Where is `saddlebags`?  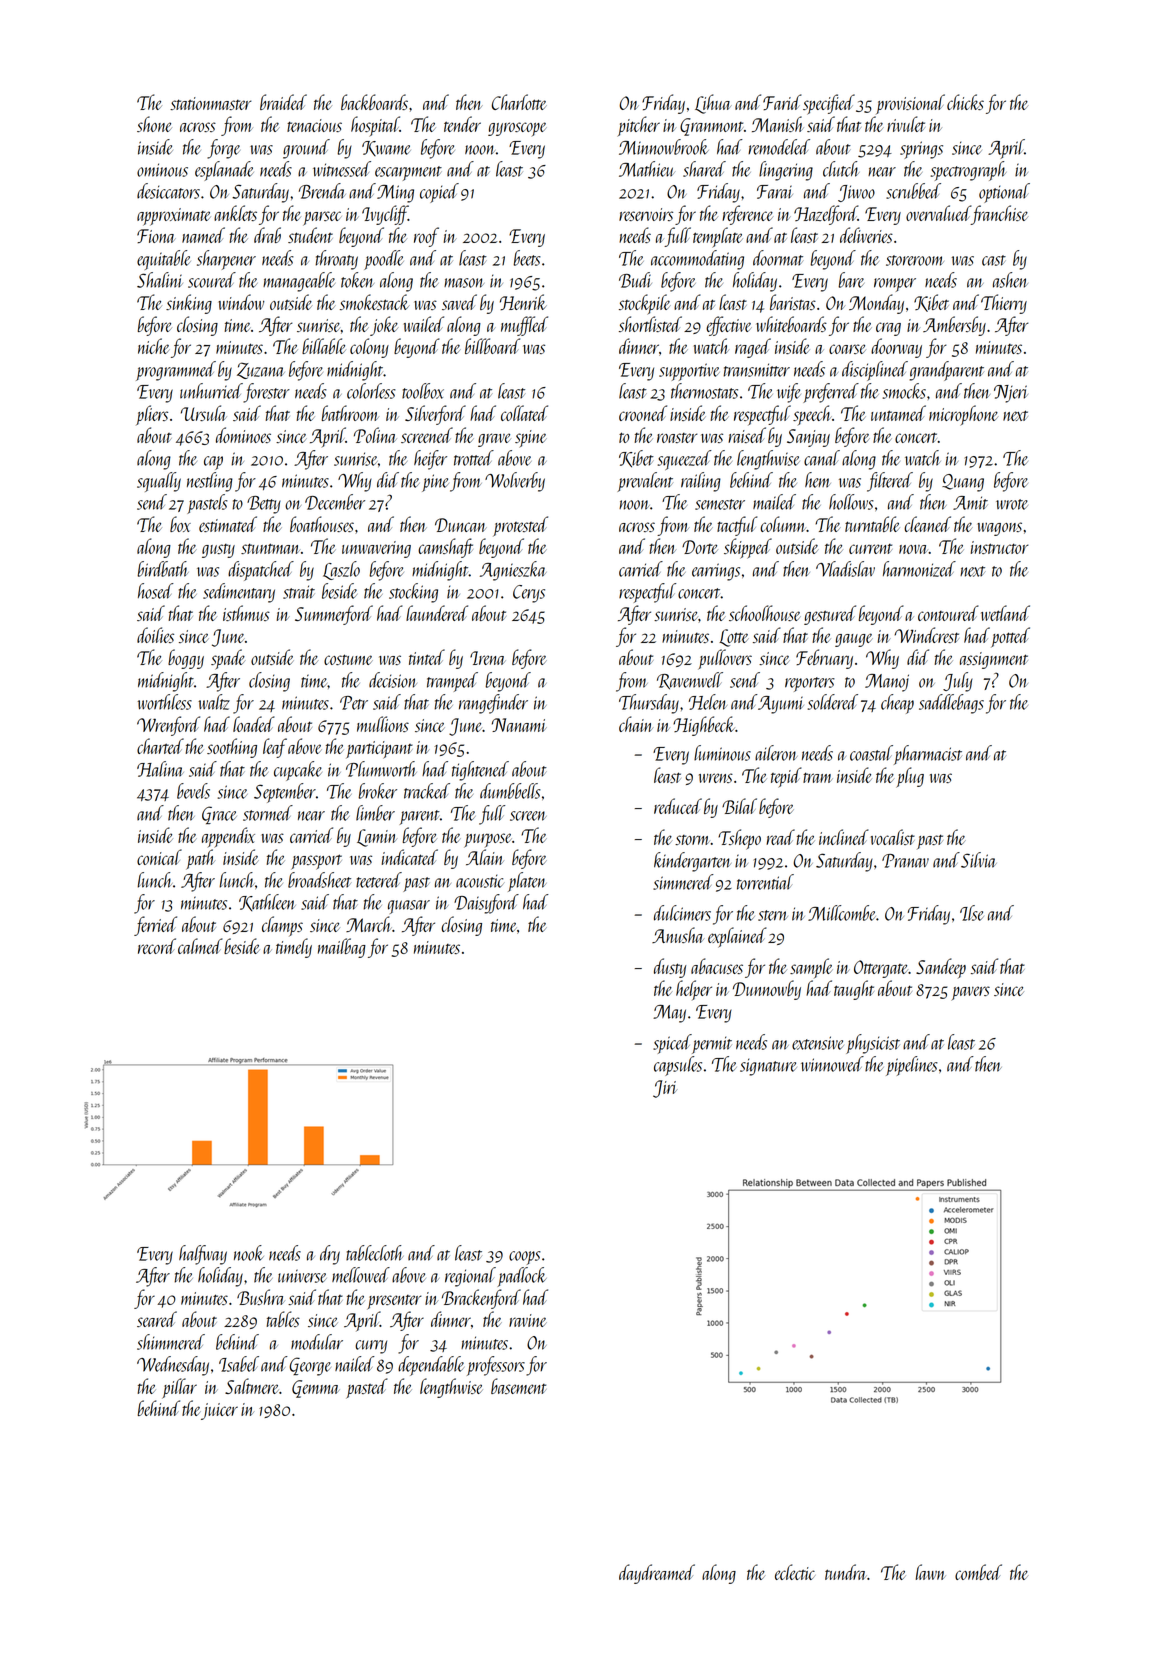
saddlebags is located at coordinates (951, 704).
